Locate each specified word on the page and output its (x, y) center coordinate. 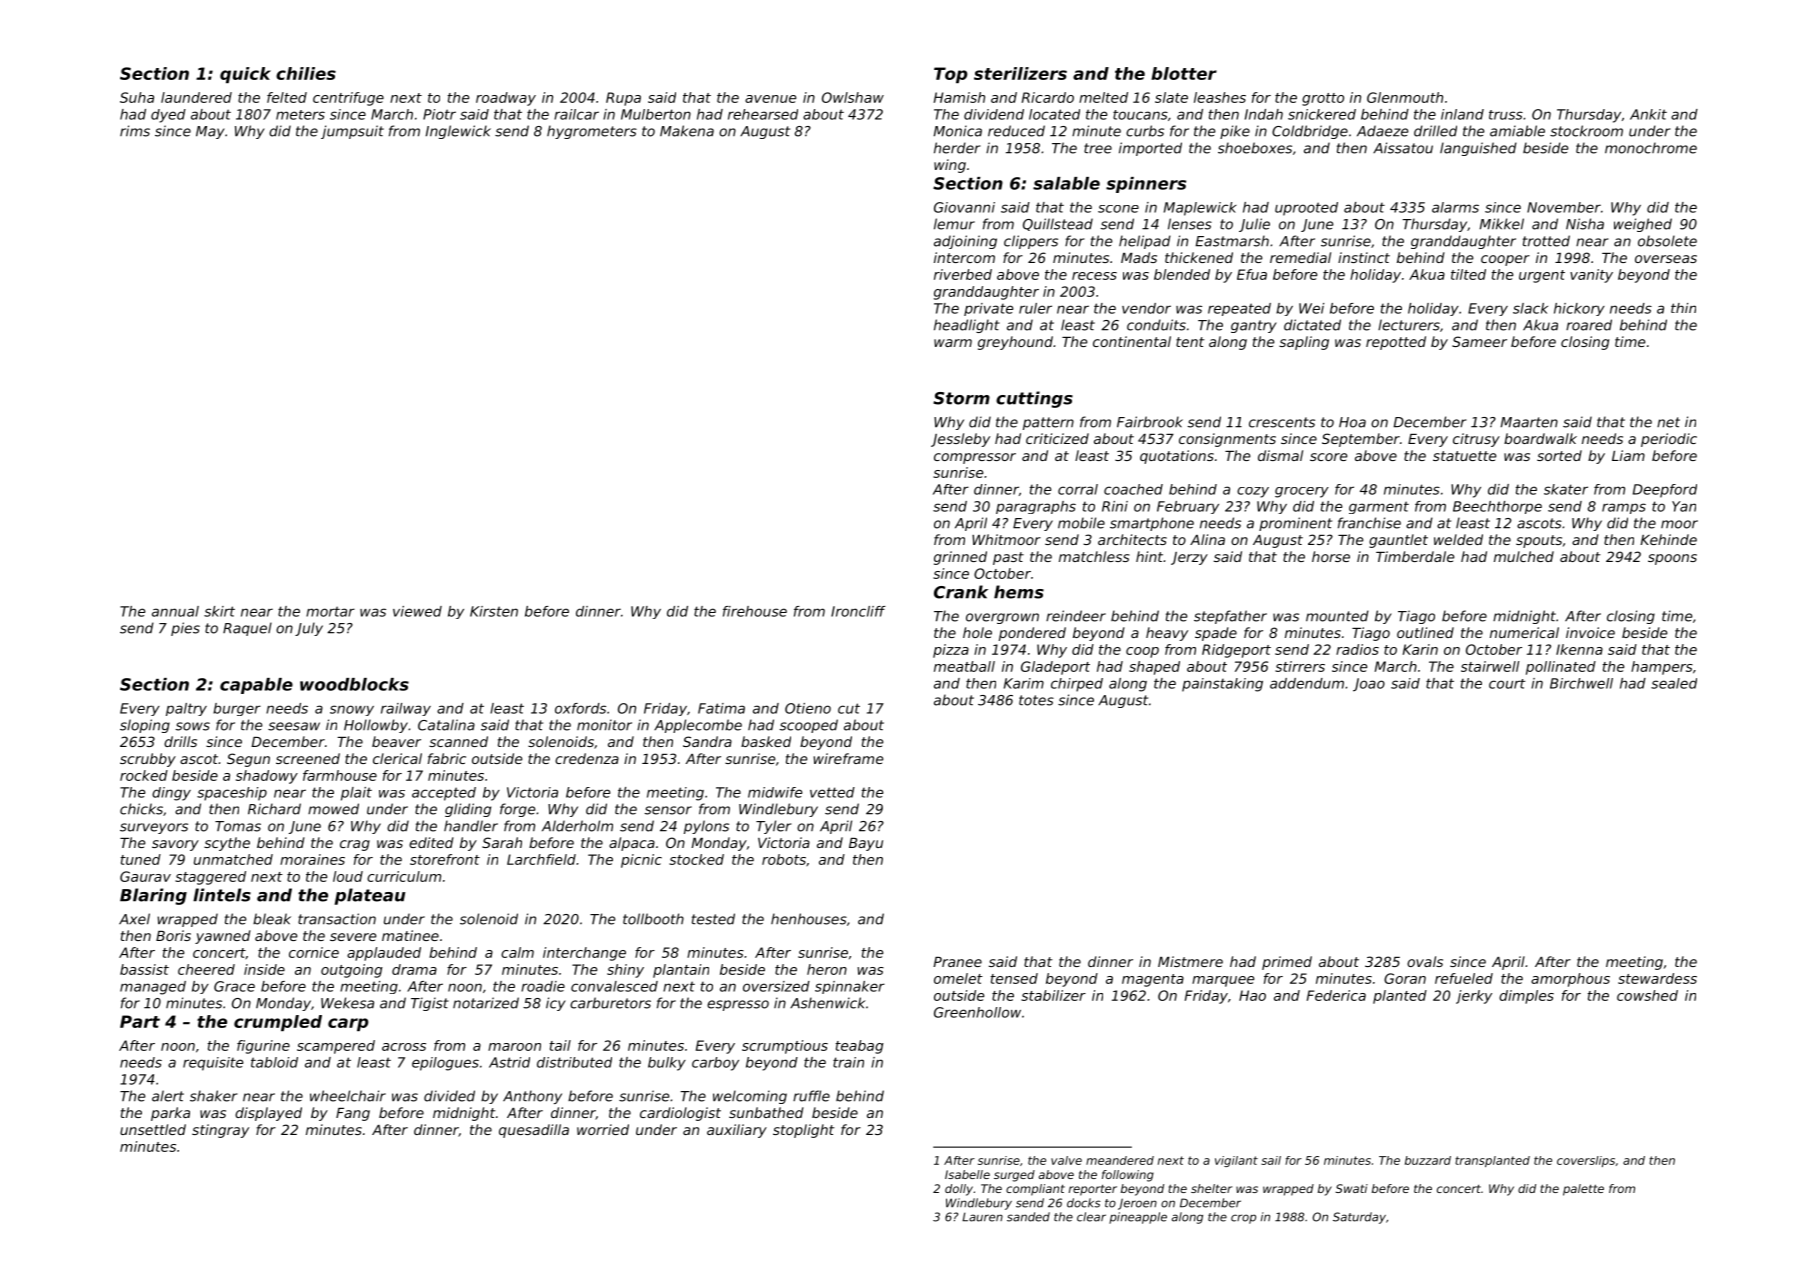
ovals (1425, 961)
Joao (1369, 685)
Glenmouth (1405, 97)
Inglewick (458, 132)
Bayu (866, 844)
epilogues (445, 1064)
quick (245, 75)
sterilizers (1020, 73)
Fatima (721, 708)
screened (308, 758)
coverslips (1586, 1161)
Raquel (247, 629)
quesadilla (534, 1131)
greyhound (1015, 343)
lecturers (1409, 325)
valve (1066, 1160)
